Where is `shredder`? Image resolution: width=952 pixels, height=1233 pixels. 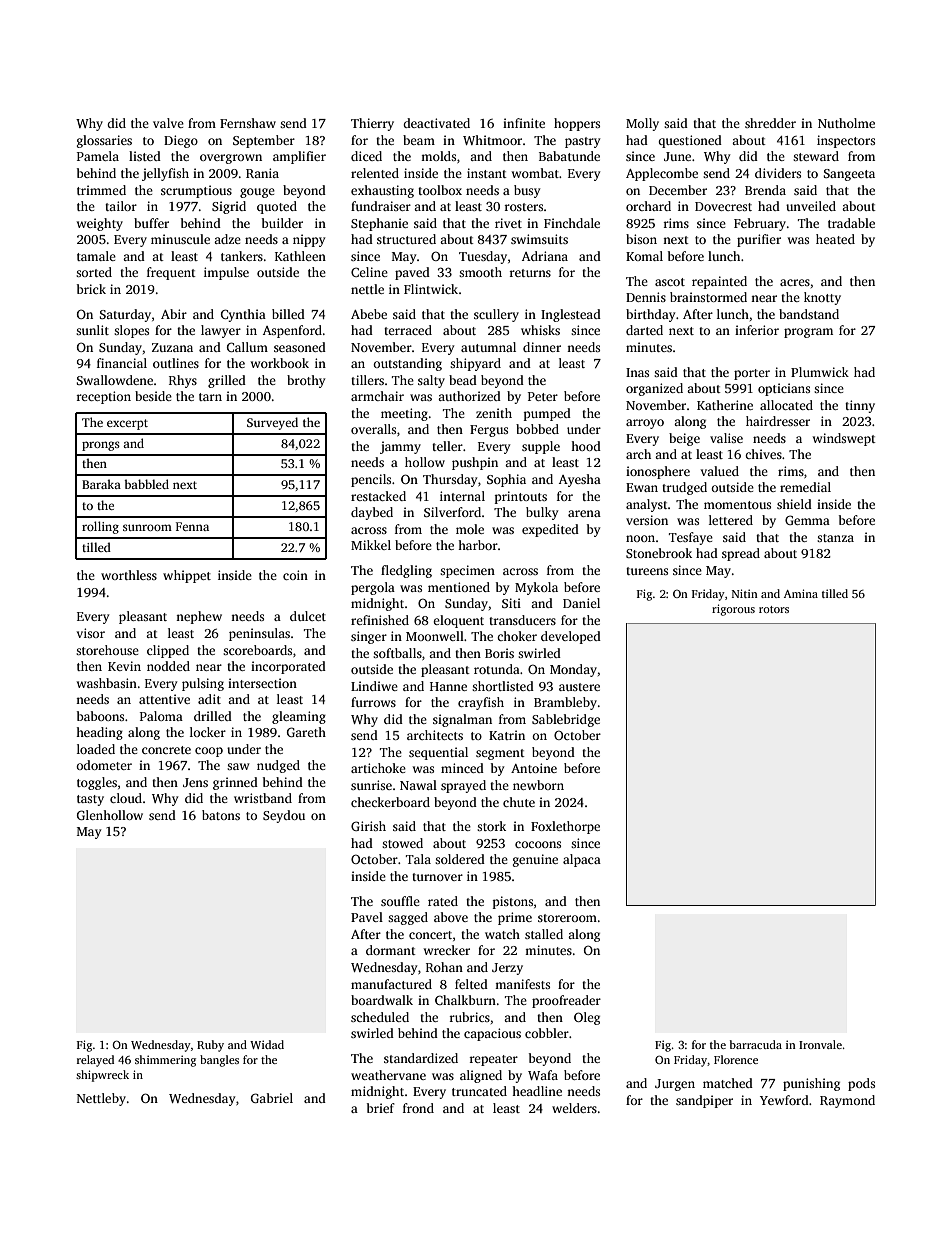
shredder is located at coordinates (770, 123).
